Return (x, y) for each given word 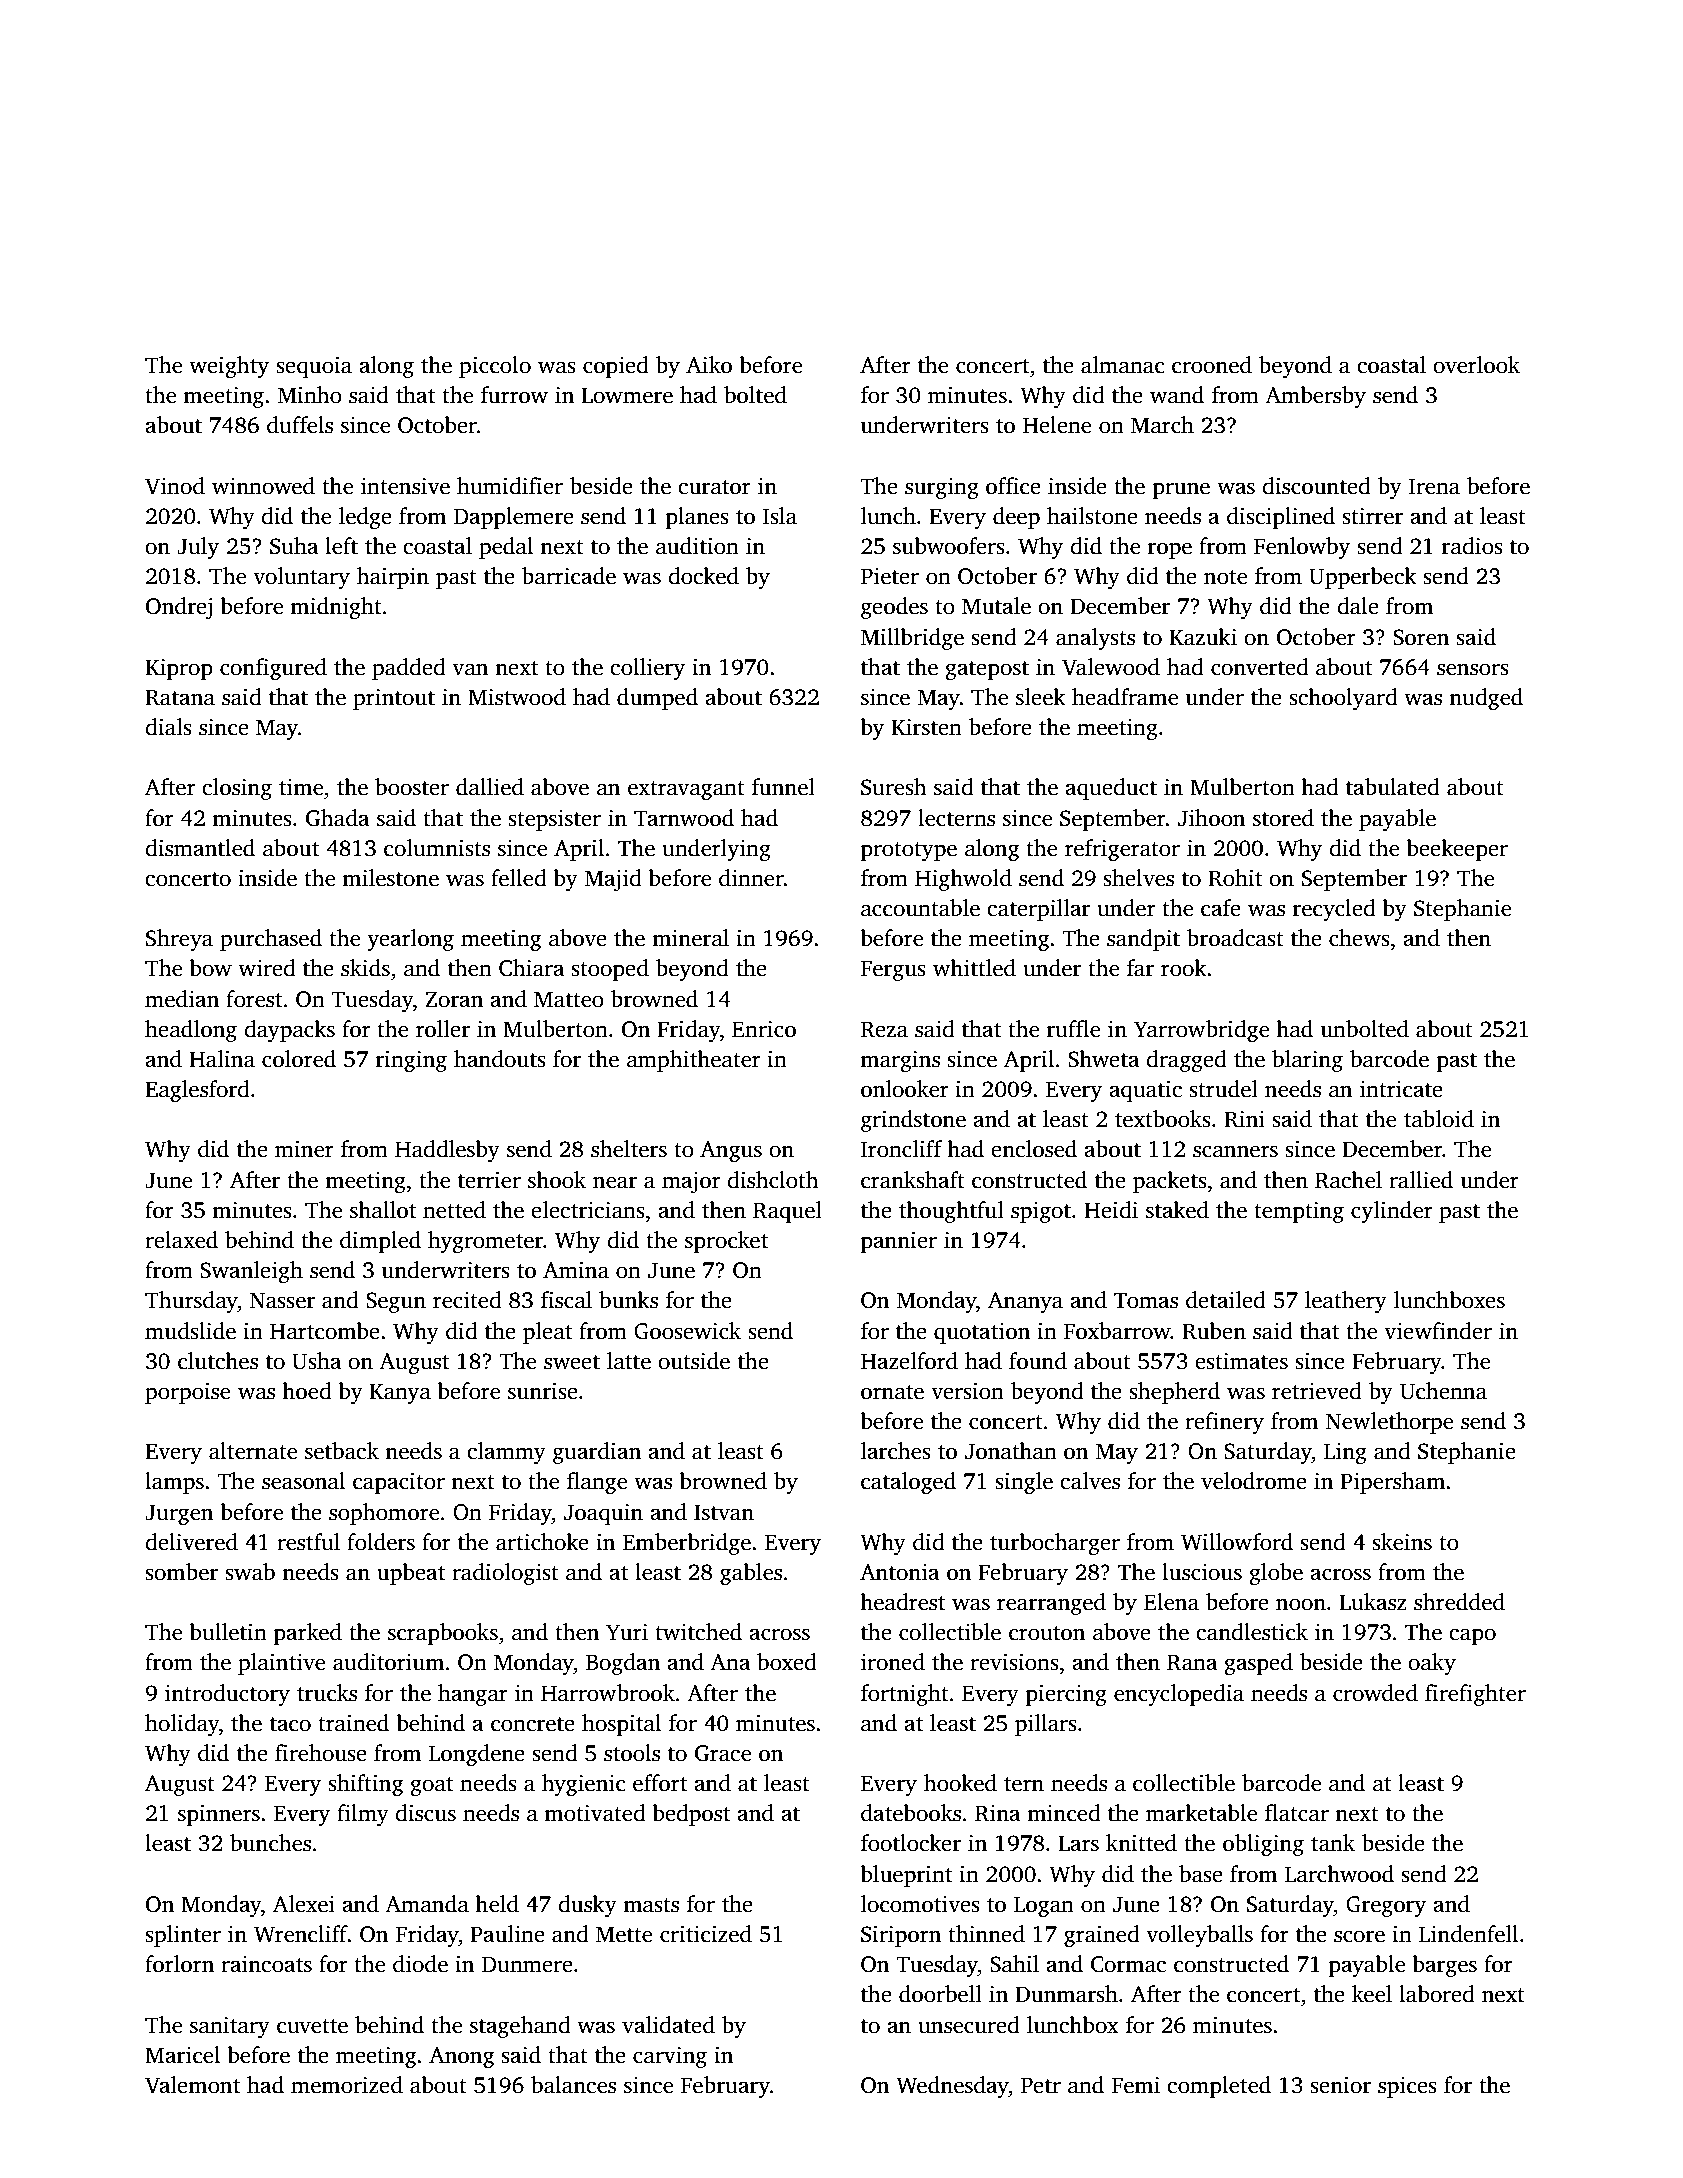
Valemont (192, 2085)
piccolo (495, 367)
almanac (1122, 365)
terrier (489, 1180)
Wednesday (952, 2087)
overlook (1476, 365)
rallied (1421, 1180)
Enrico (764, 1029)
